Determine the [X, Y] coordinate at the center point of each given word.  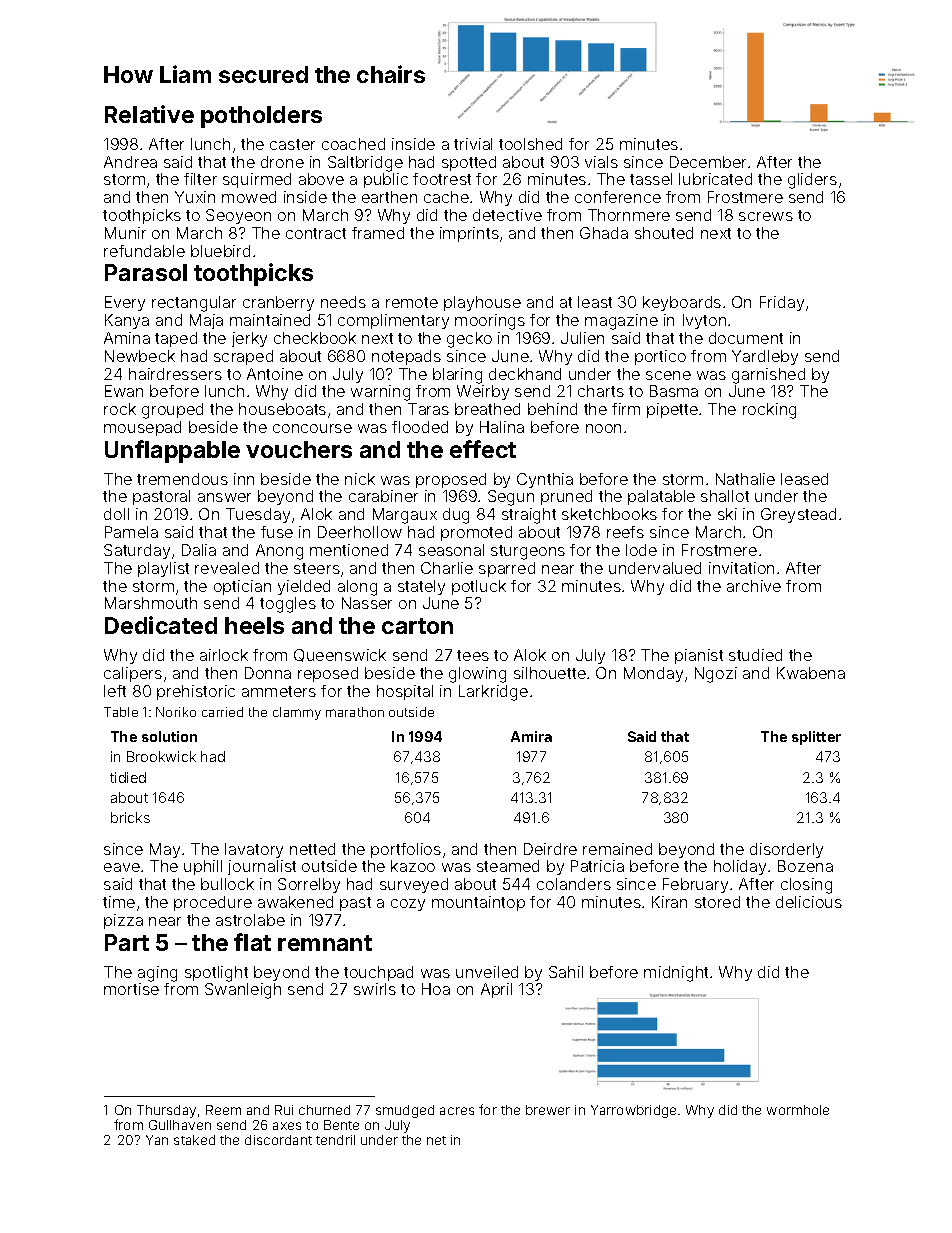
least [595, 302]
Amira [531, 736]
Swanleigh [243, 991]
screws [766, 216]
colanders [574, 884]
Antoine [275, 374]
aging [157, 974]
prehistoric [196, 692]
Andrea [130, 162]
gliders [812, 181]
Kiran [669, 902]
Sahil [566, 972]
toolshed [530, 144]
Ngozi [716, 675]
